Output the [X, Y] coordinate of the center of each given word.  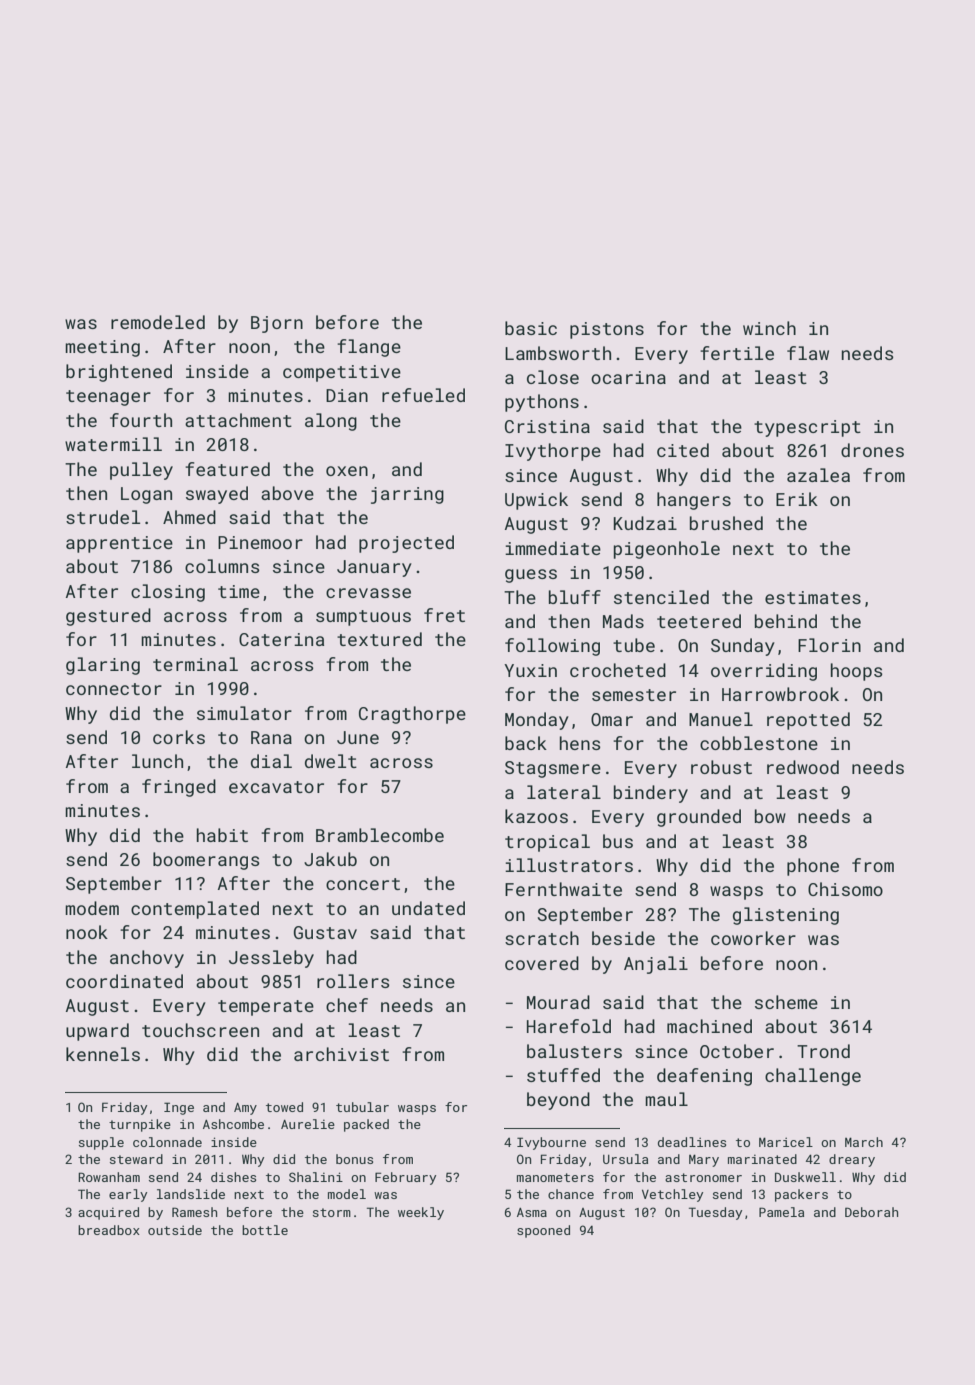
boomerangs [206, 861]
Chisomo [845, 889]
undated [428, 908]
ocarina [628, 377]
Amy [245, 1109]
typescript [807, 428]
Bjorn [277, 324]
